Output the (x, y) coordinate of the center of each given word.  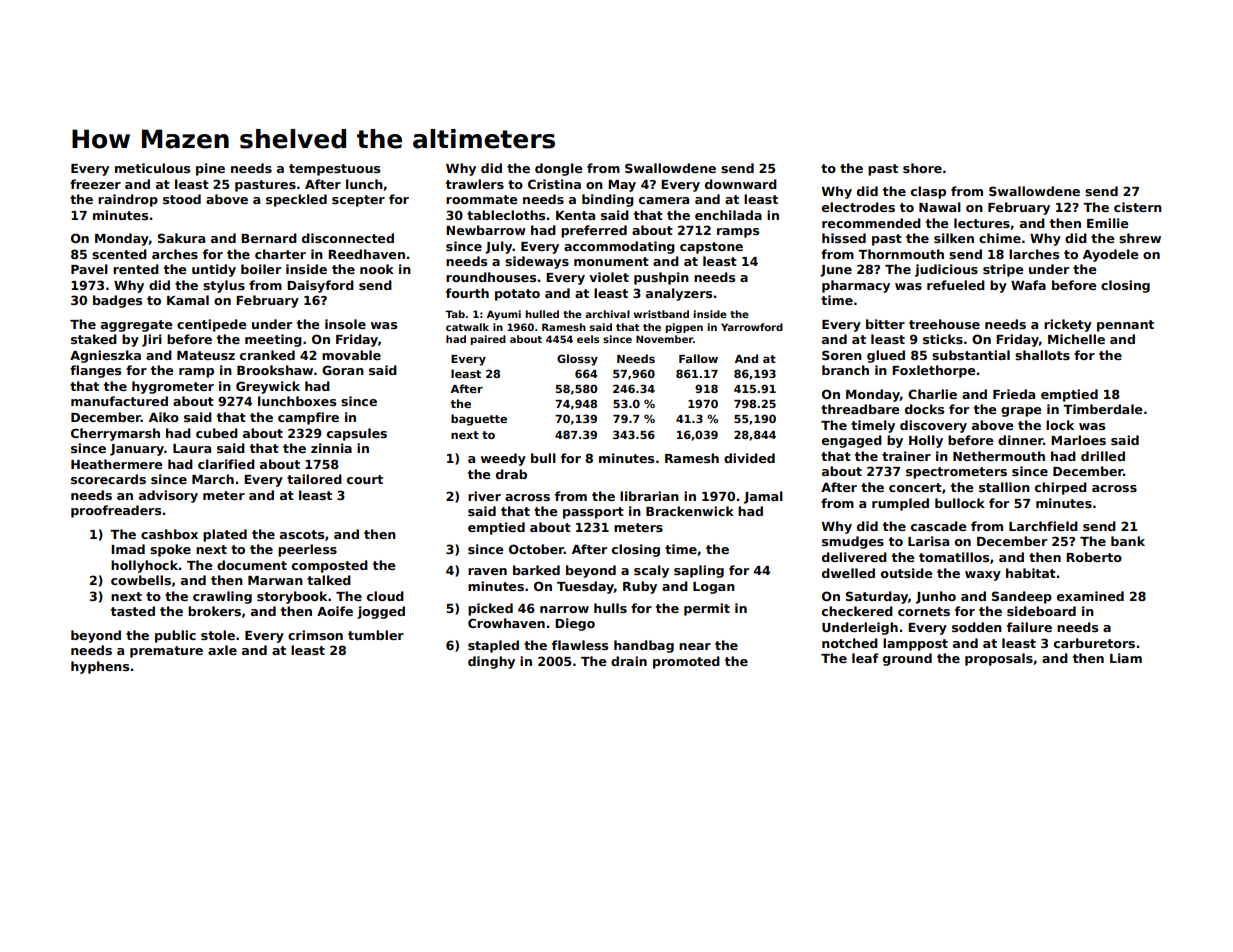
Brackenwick (690, 511)
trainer (906, 456)
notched (850, 643)
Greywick (268, 387)
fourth (467, 293)
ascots (302, 534)
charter (280, 254)
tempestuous (334, 170)
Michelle (1076, 339)
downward (741, 184)
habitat (1031, 573)
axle (222, 650)
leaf (865, 658)
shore (922, 168)
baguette (479, 420)
